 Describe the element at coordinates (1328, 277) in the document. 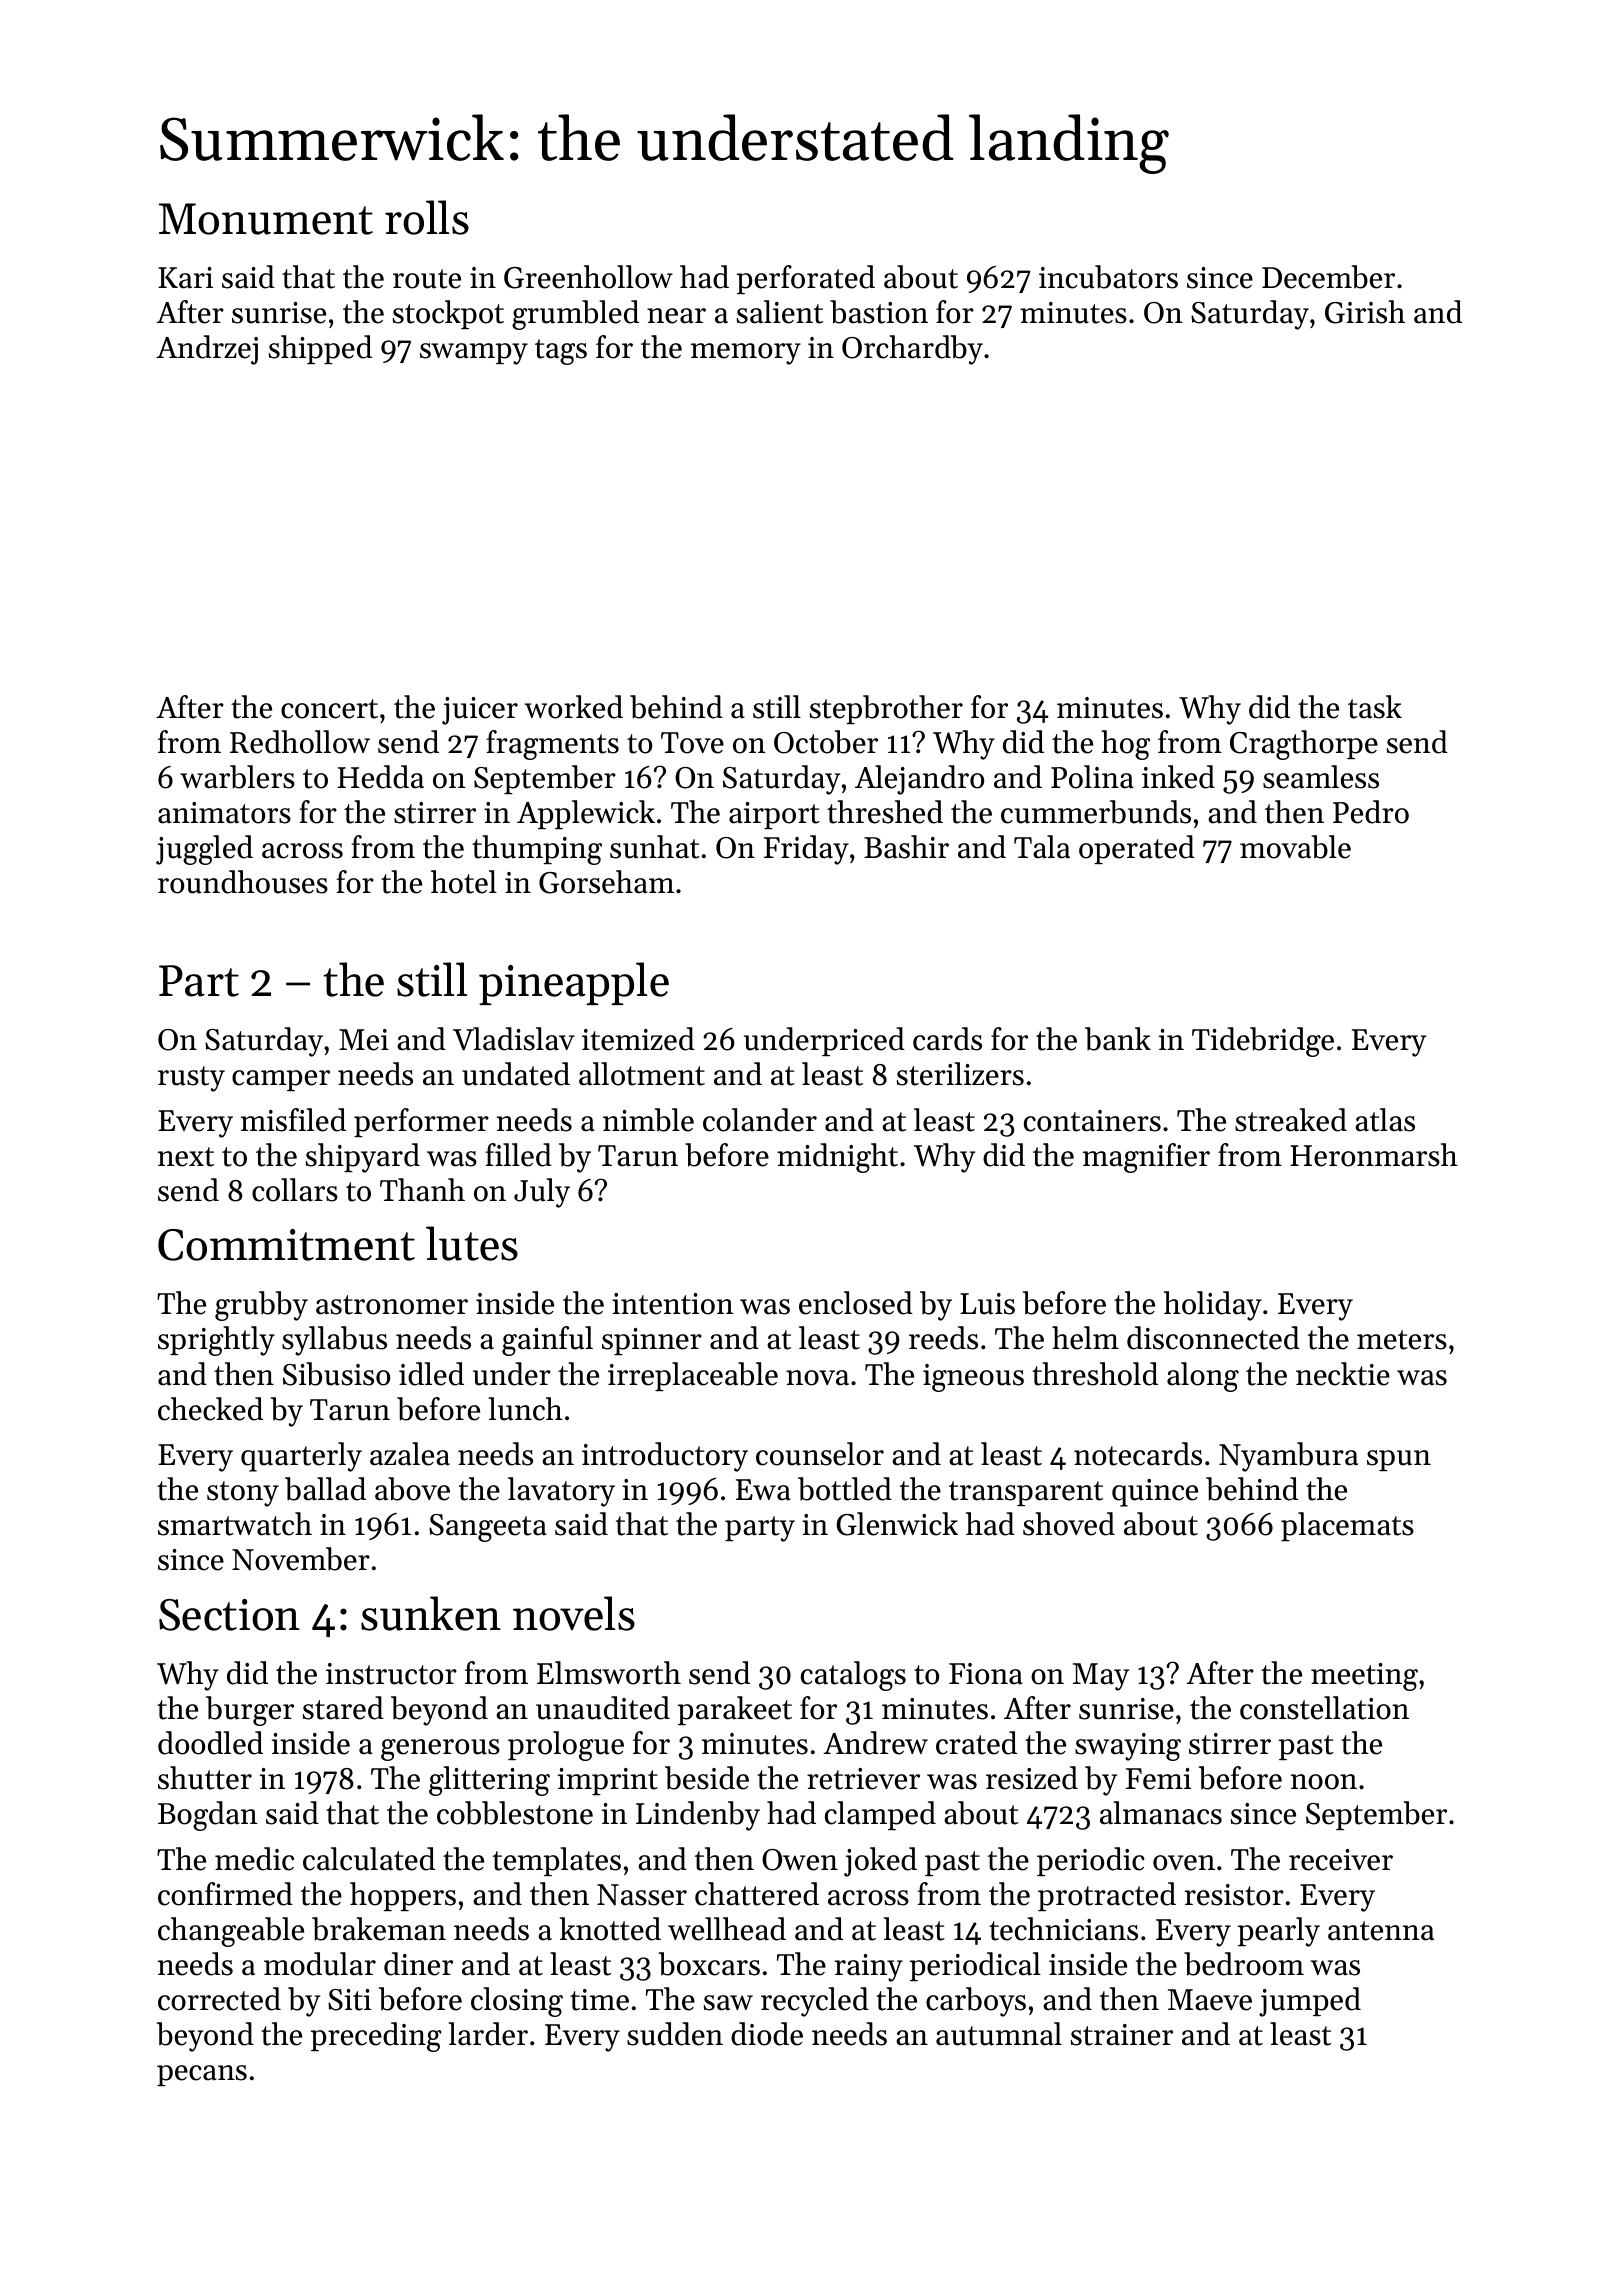

I see `December` at that location.
